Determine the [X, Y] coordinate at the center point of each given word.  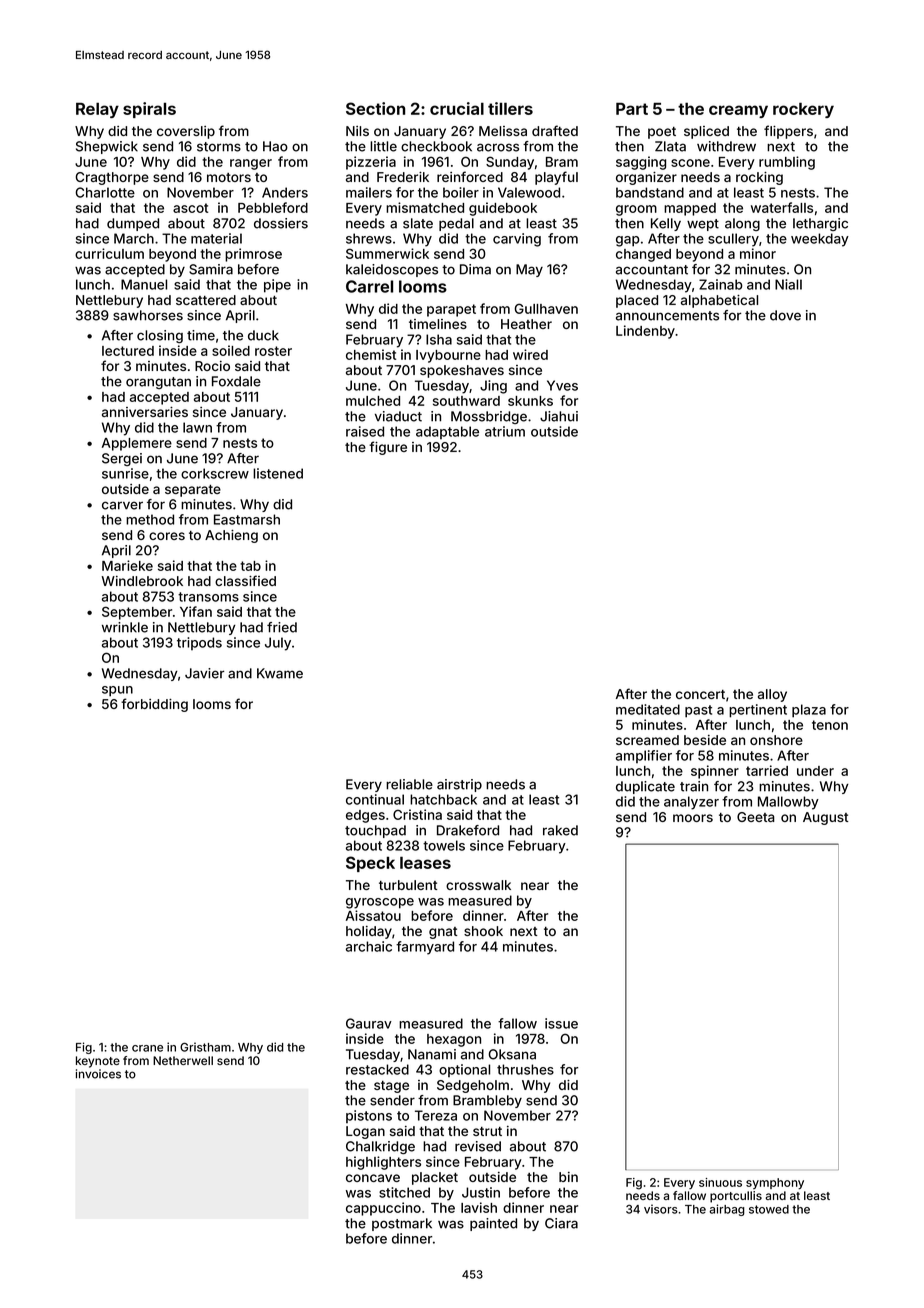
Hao [275, 146]
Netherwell [183, 1060]
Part [632, 109]
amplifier [644, 756]
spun [117, 691]
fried [282, 627]
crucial [457, 108]
